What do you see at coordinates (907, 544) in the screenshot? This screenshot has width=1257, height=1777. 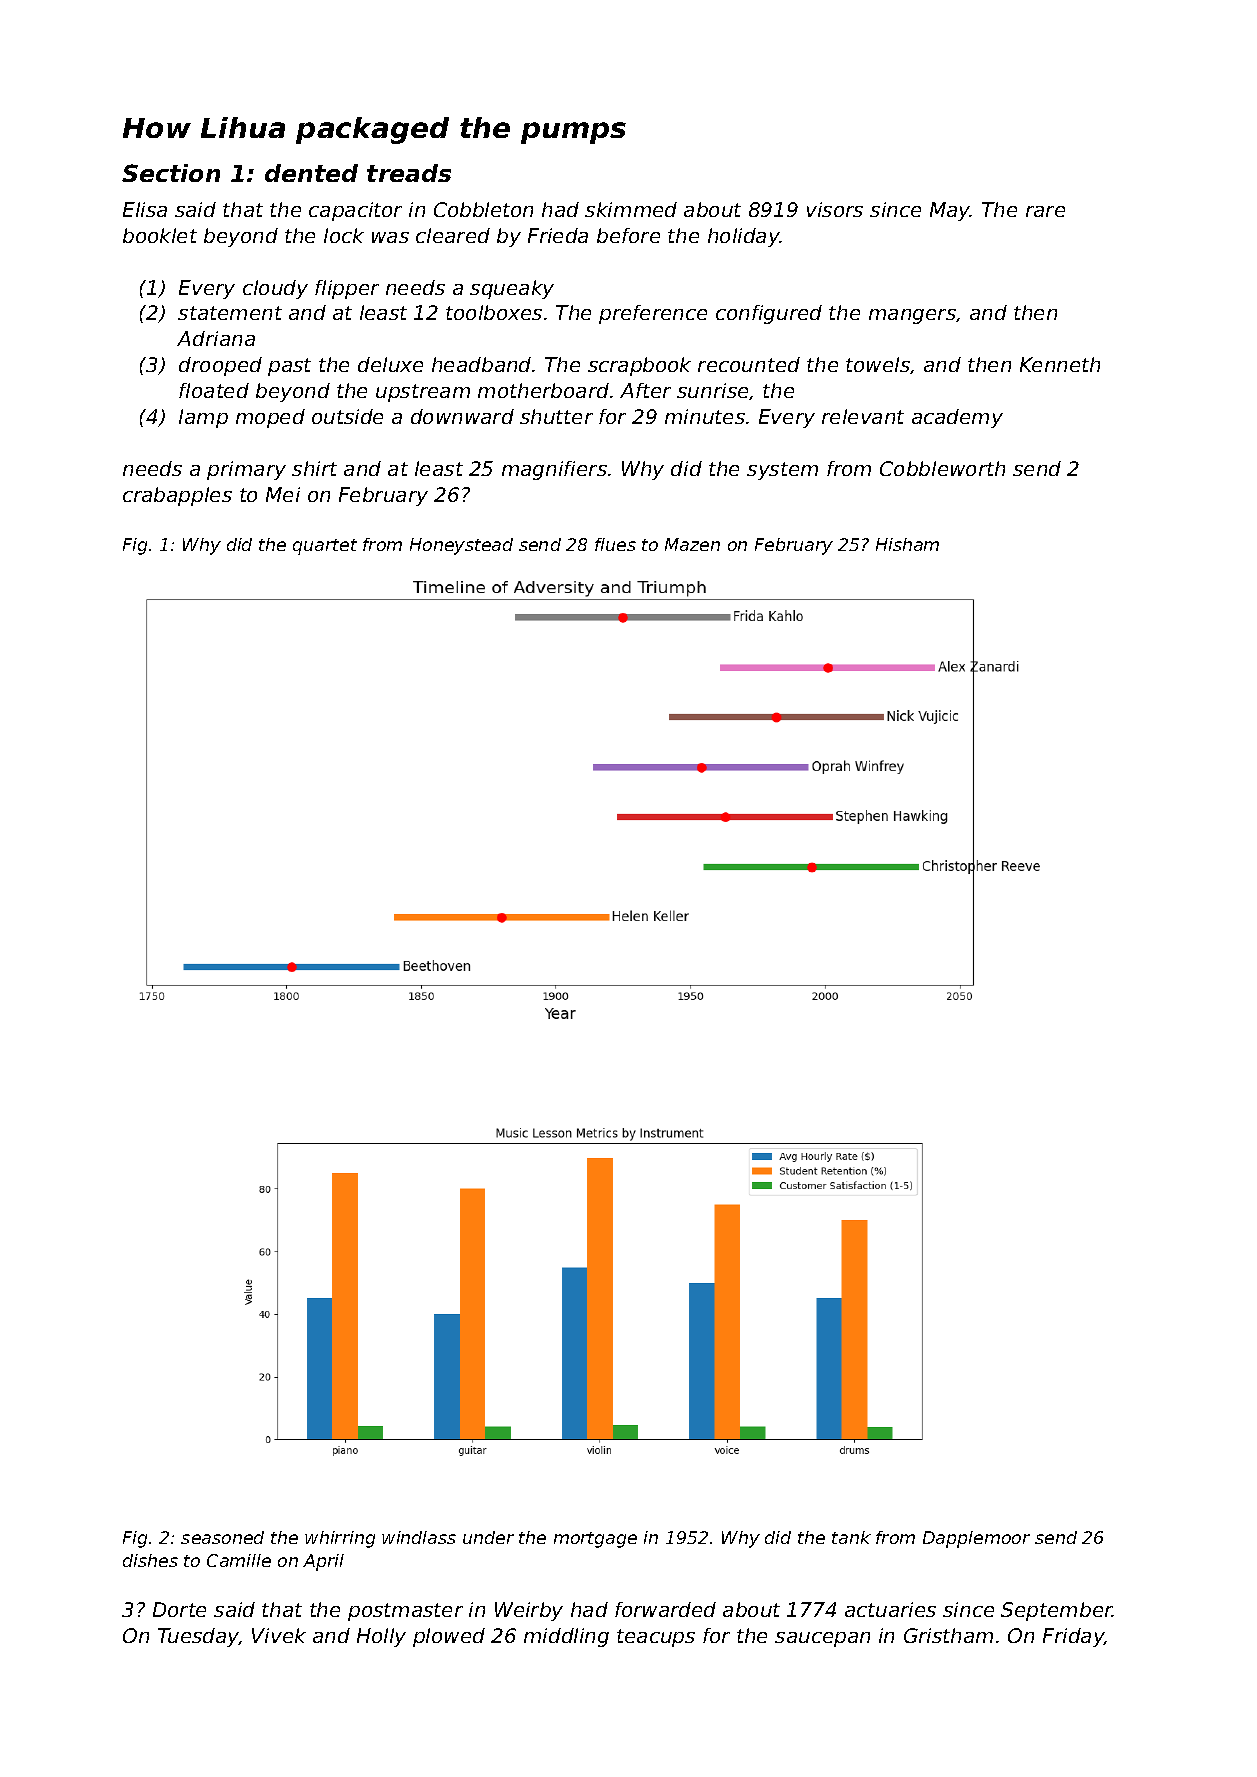 I see `Hisham` at bounding box center [907, 544].
